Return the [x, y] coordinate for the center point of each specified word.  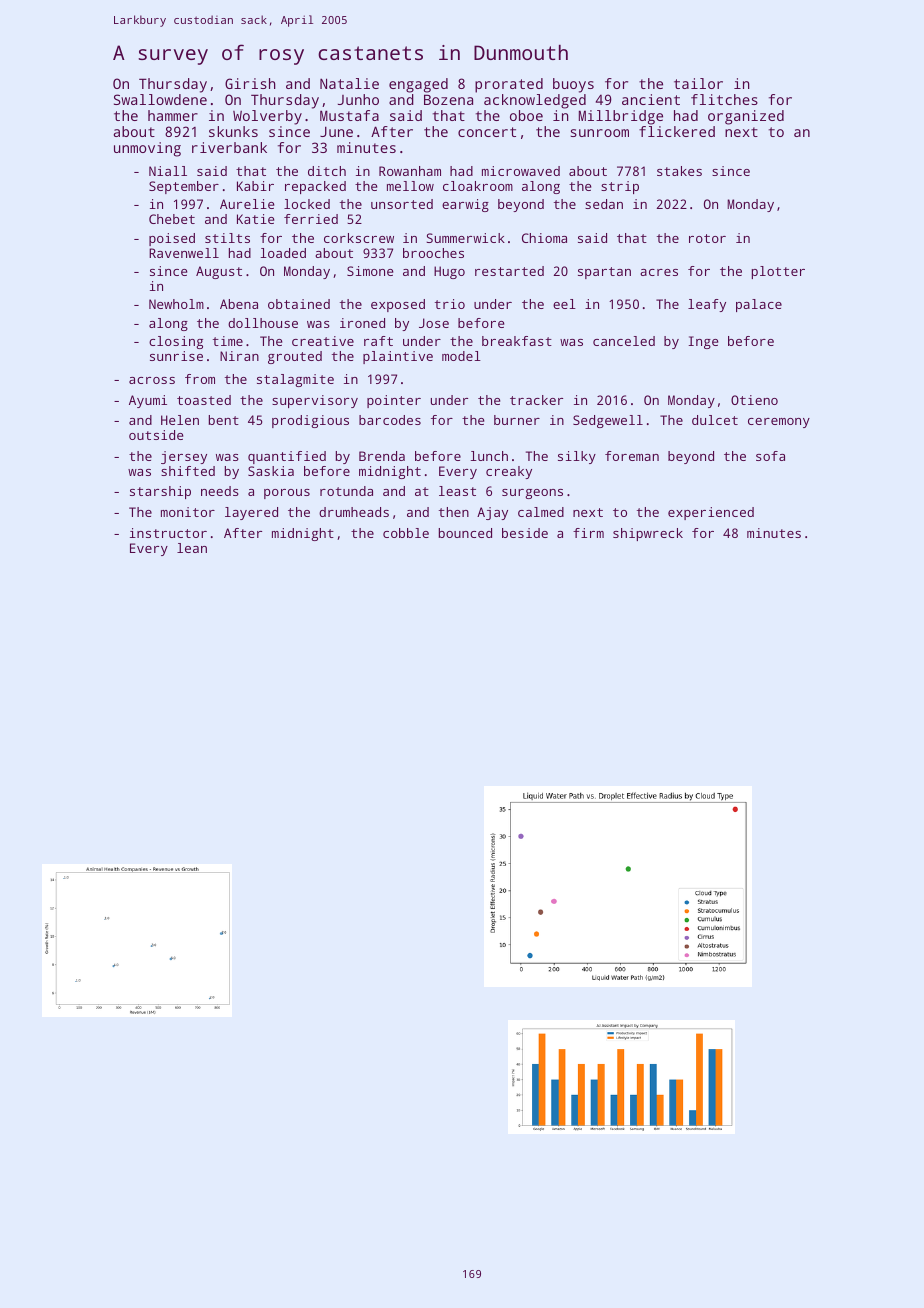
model [461, 356]
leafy [707, 305]
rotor [707, 238]
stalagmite [295, 380]
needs [220, 491]
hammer [173, 115]
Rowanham [410, 171]
